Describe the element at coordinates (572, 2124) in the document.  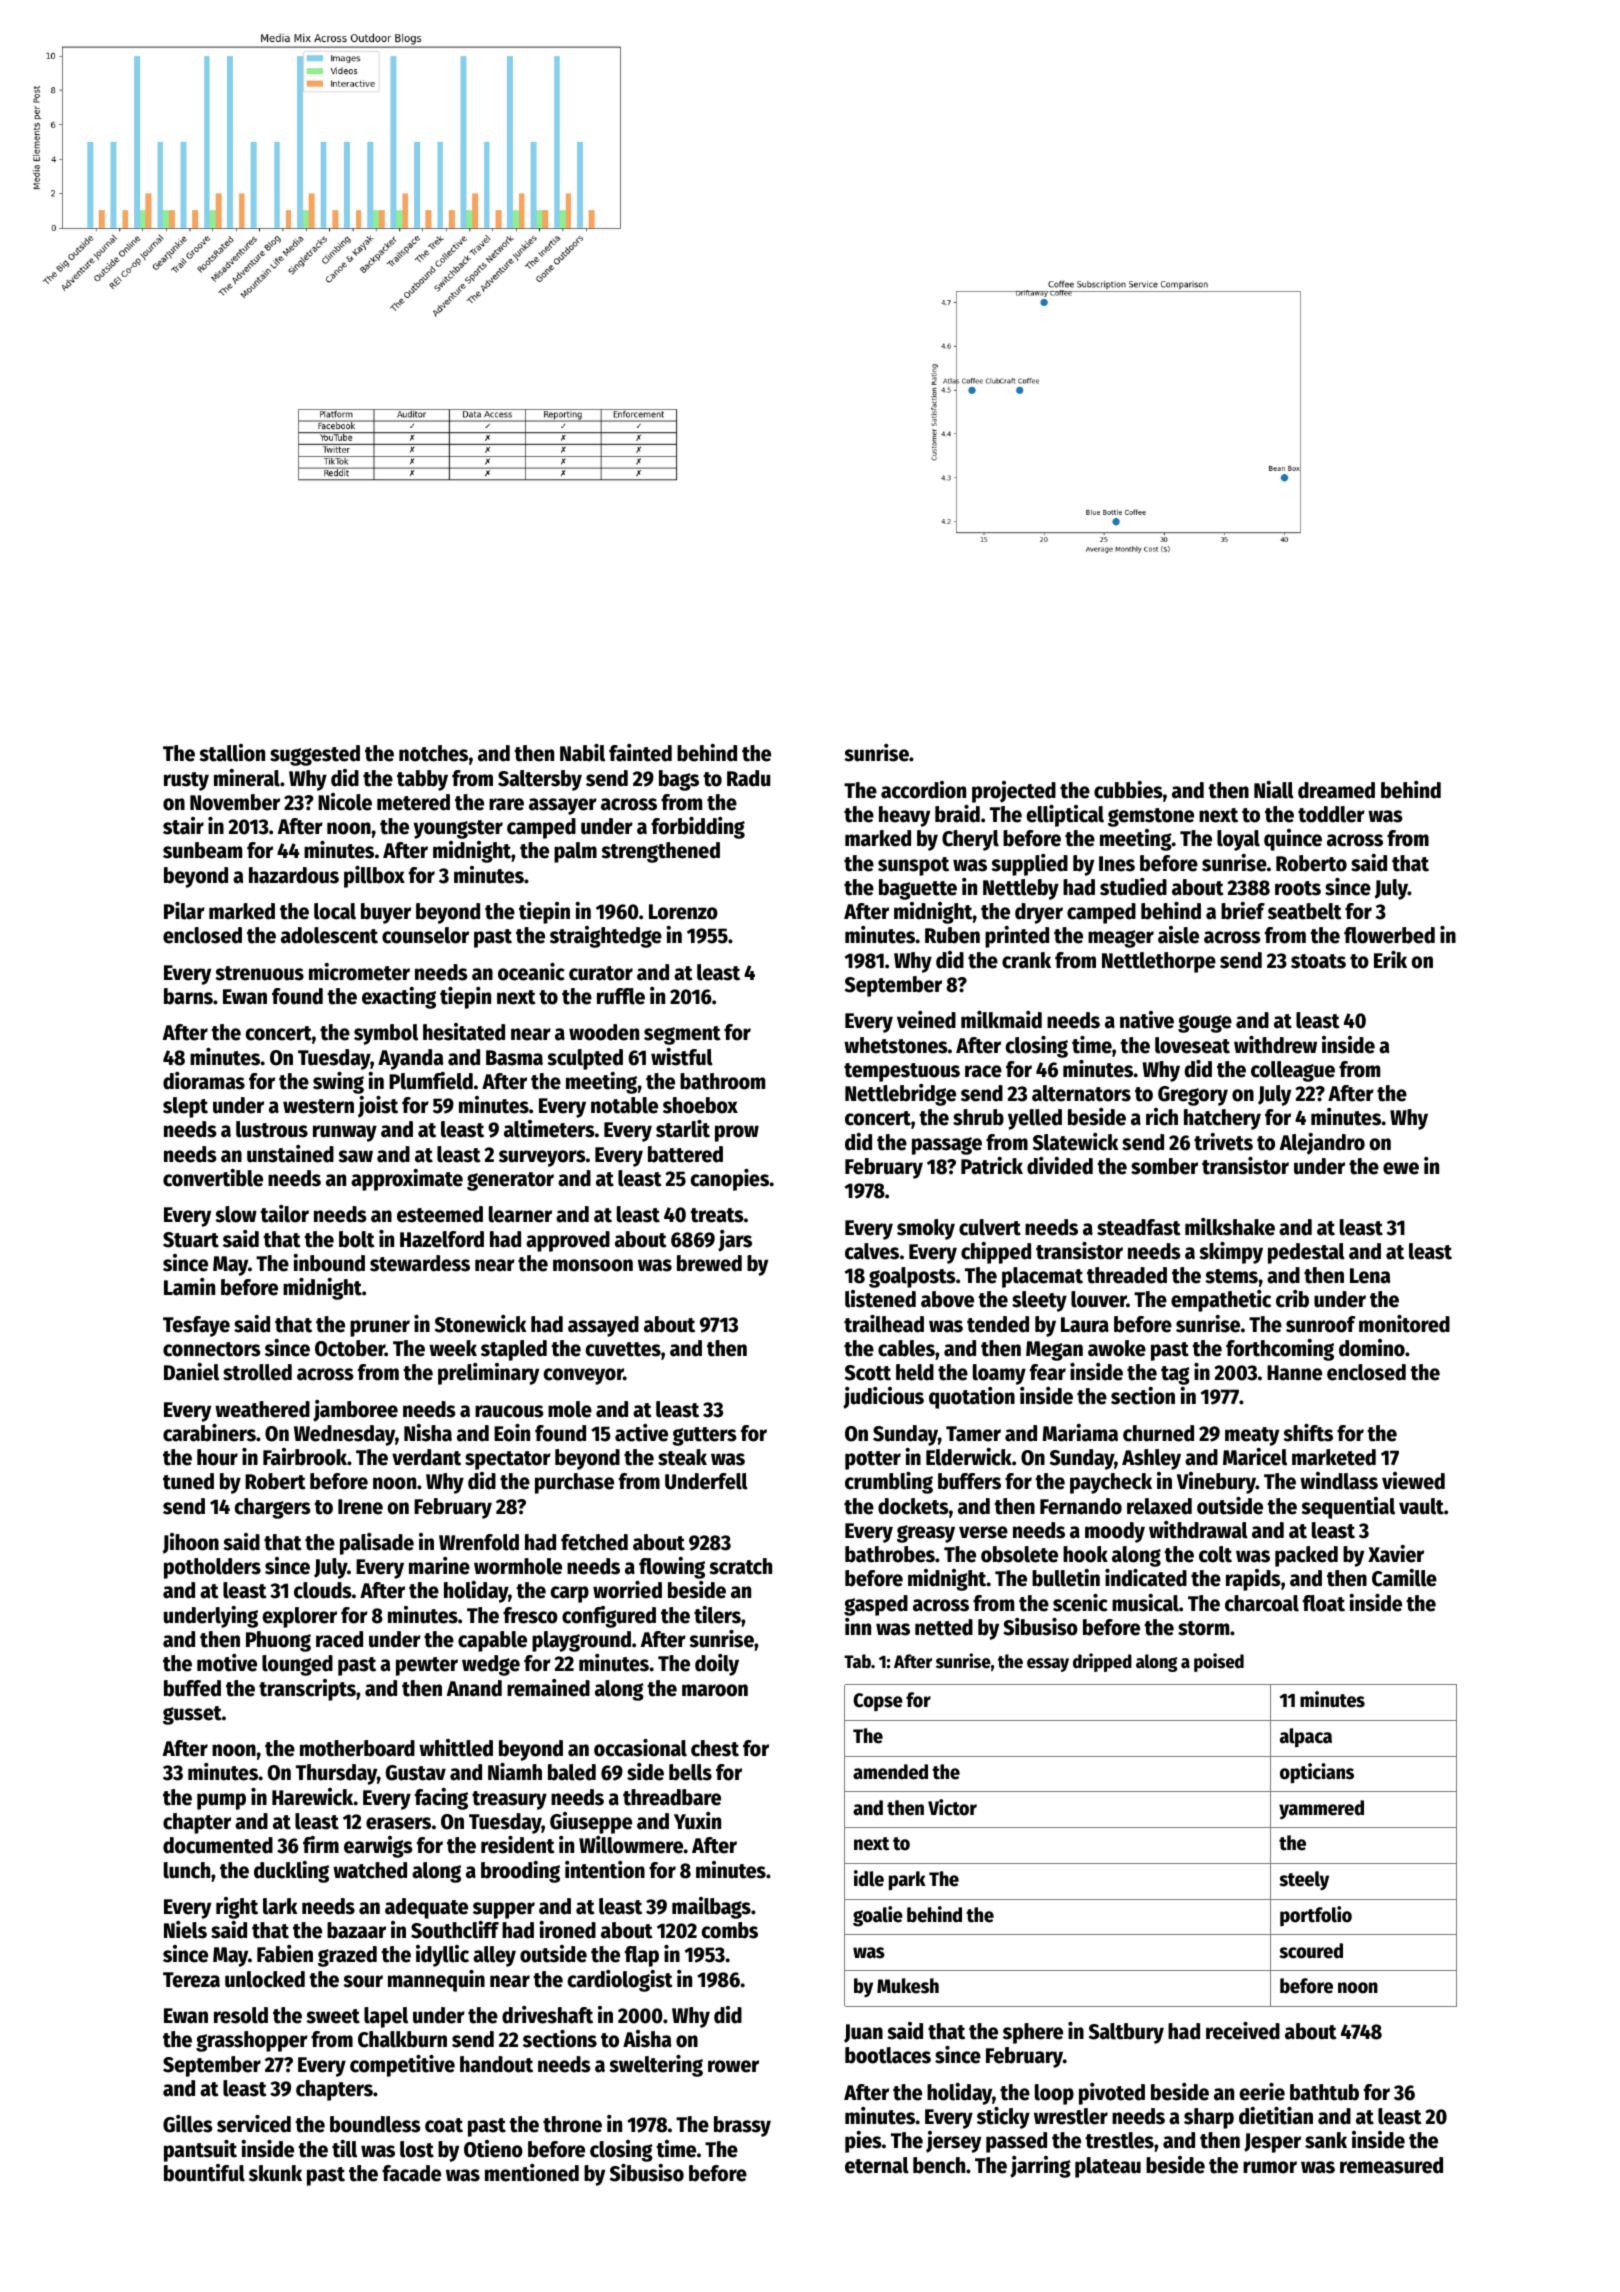
I see `throne` at that location.
